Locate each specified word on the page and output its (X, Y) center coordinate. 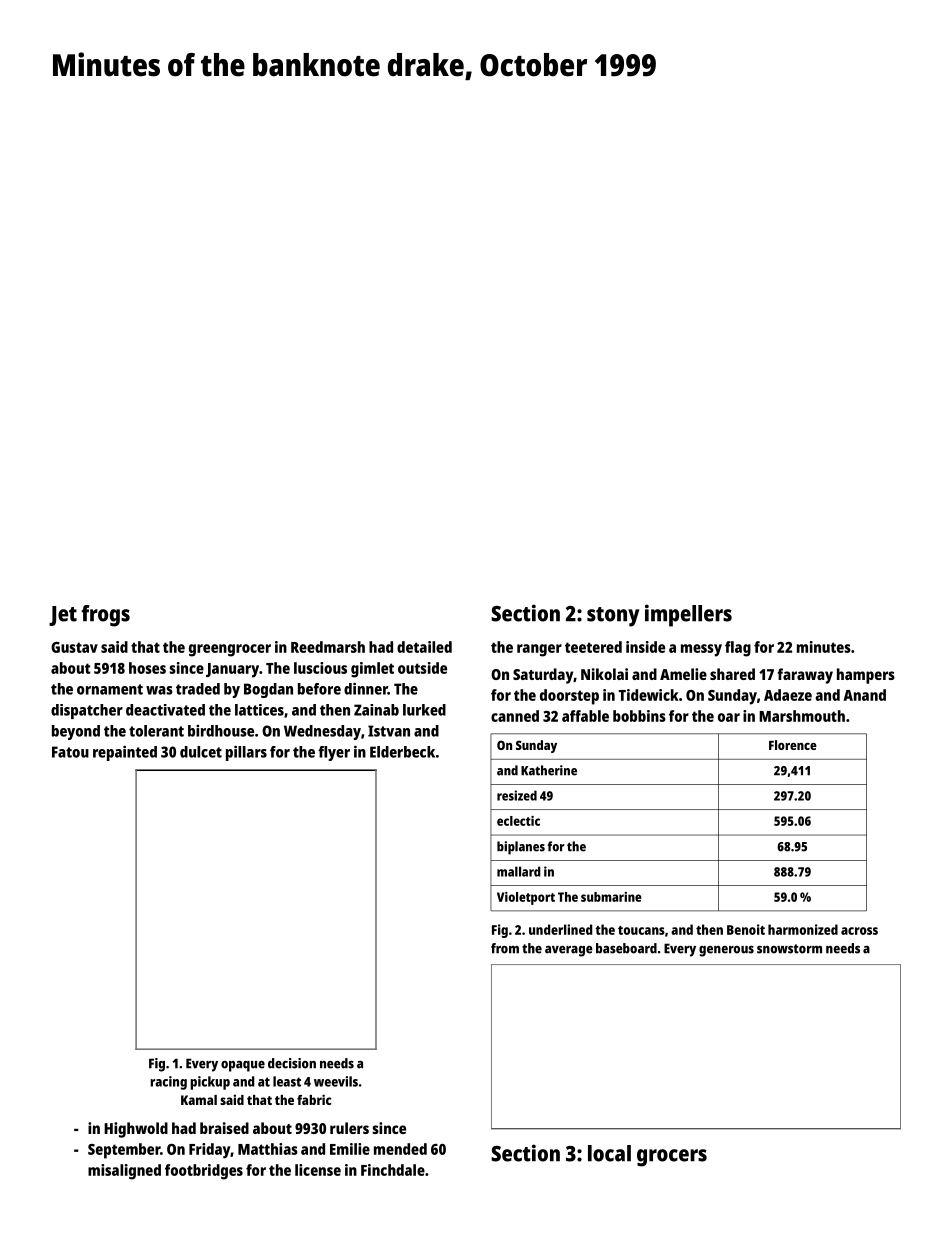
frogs (105, 616)
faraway (805, 676)
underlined (560, 929)
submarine (611, 897)
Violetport (526, 898)
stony (613, 617)
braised (224, 1128)
